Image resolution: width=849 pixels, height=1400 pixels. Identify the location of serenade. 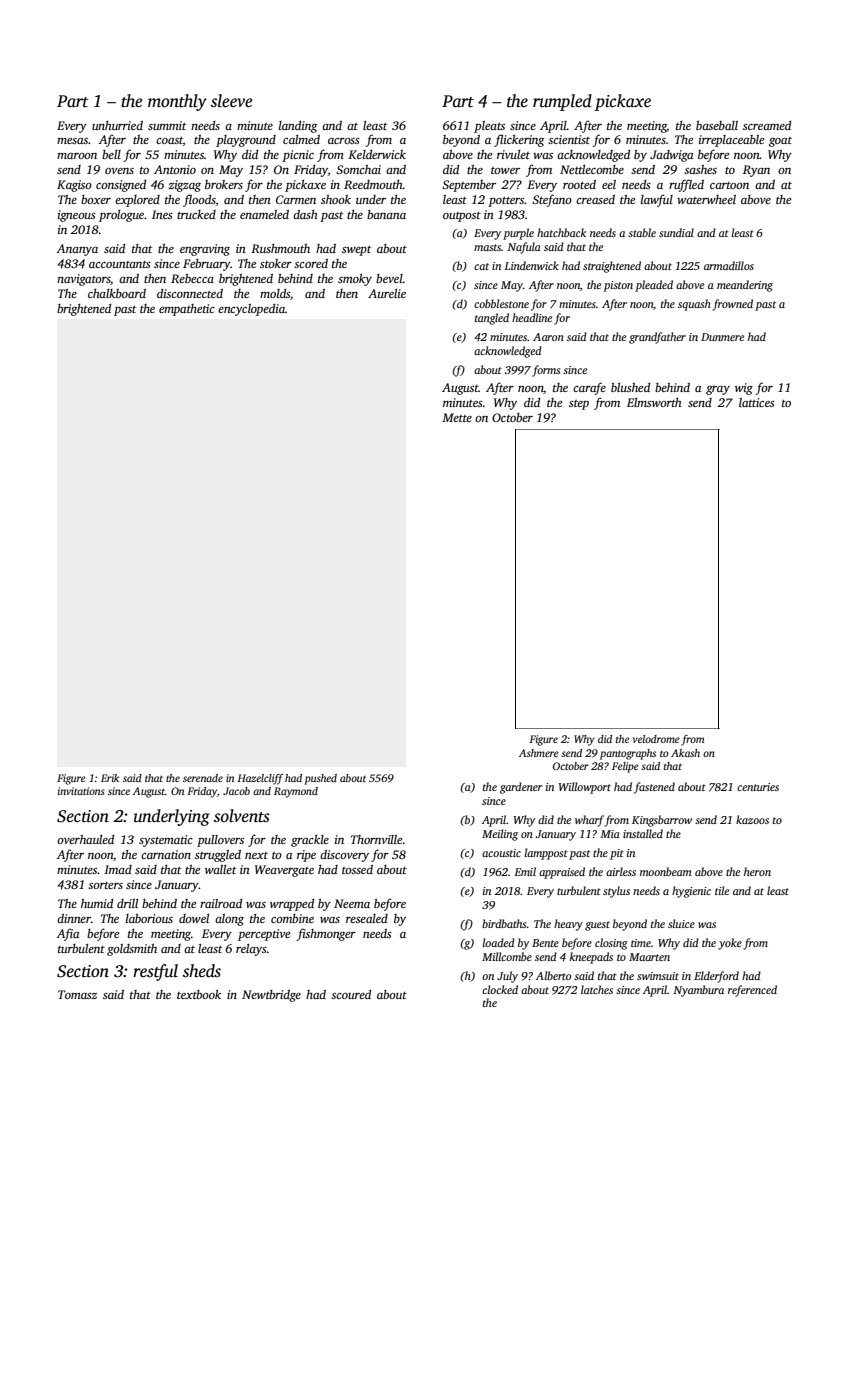
(203, 778).
